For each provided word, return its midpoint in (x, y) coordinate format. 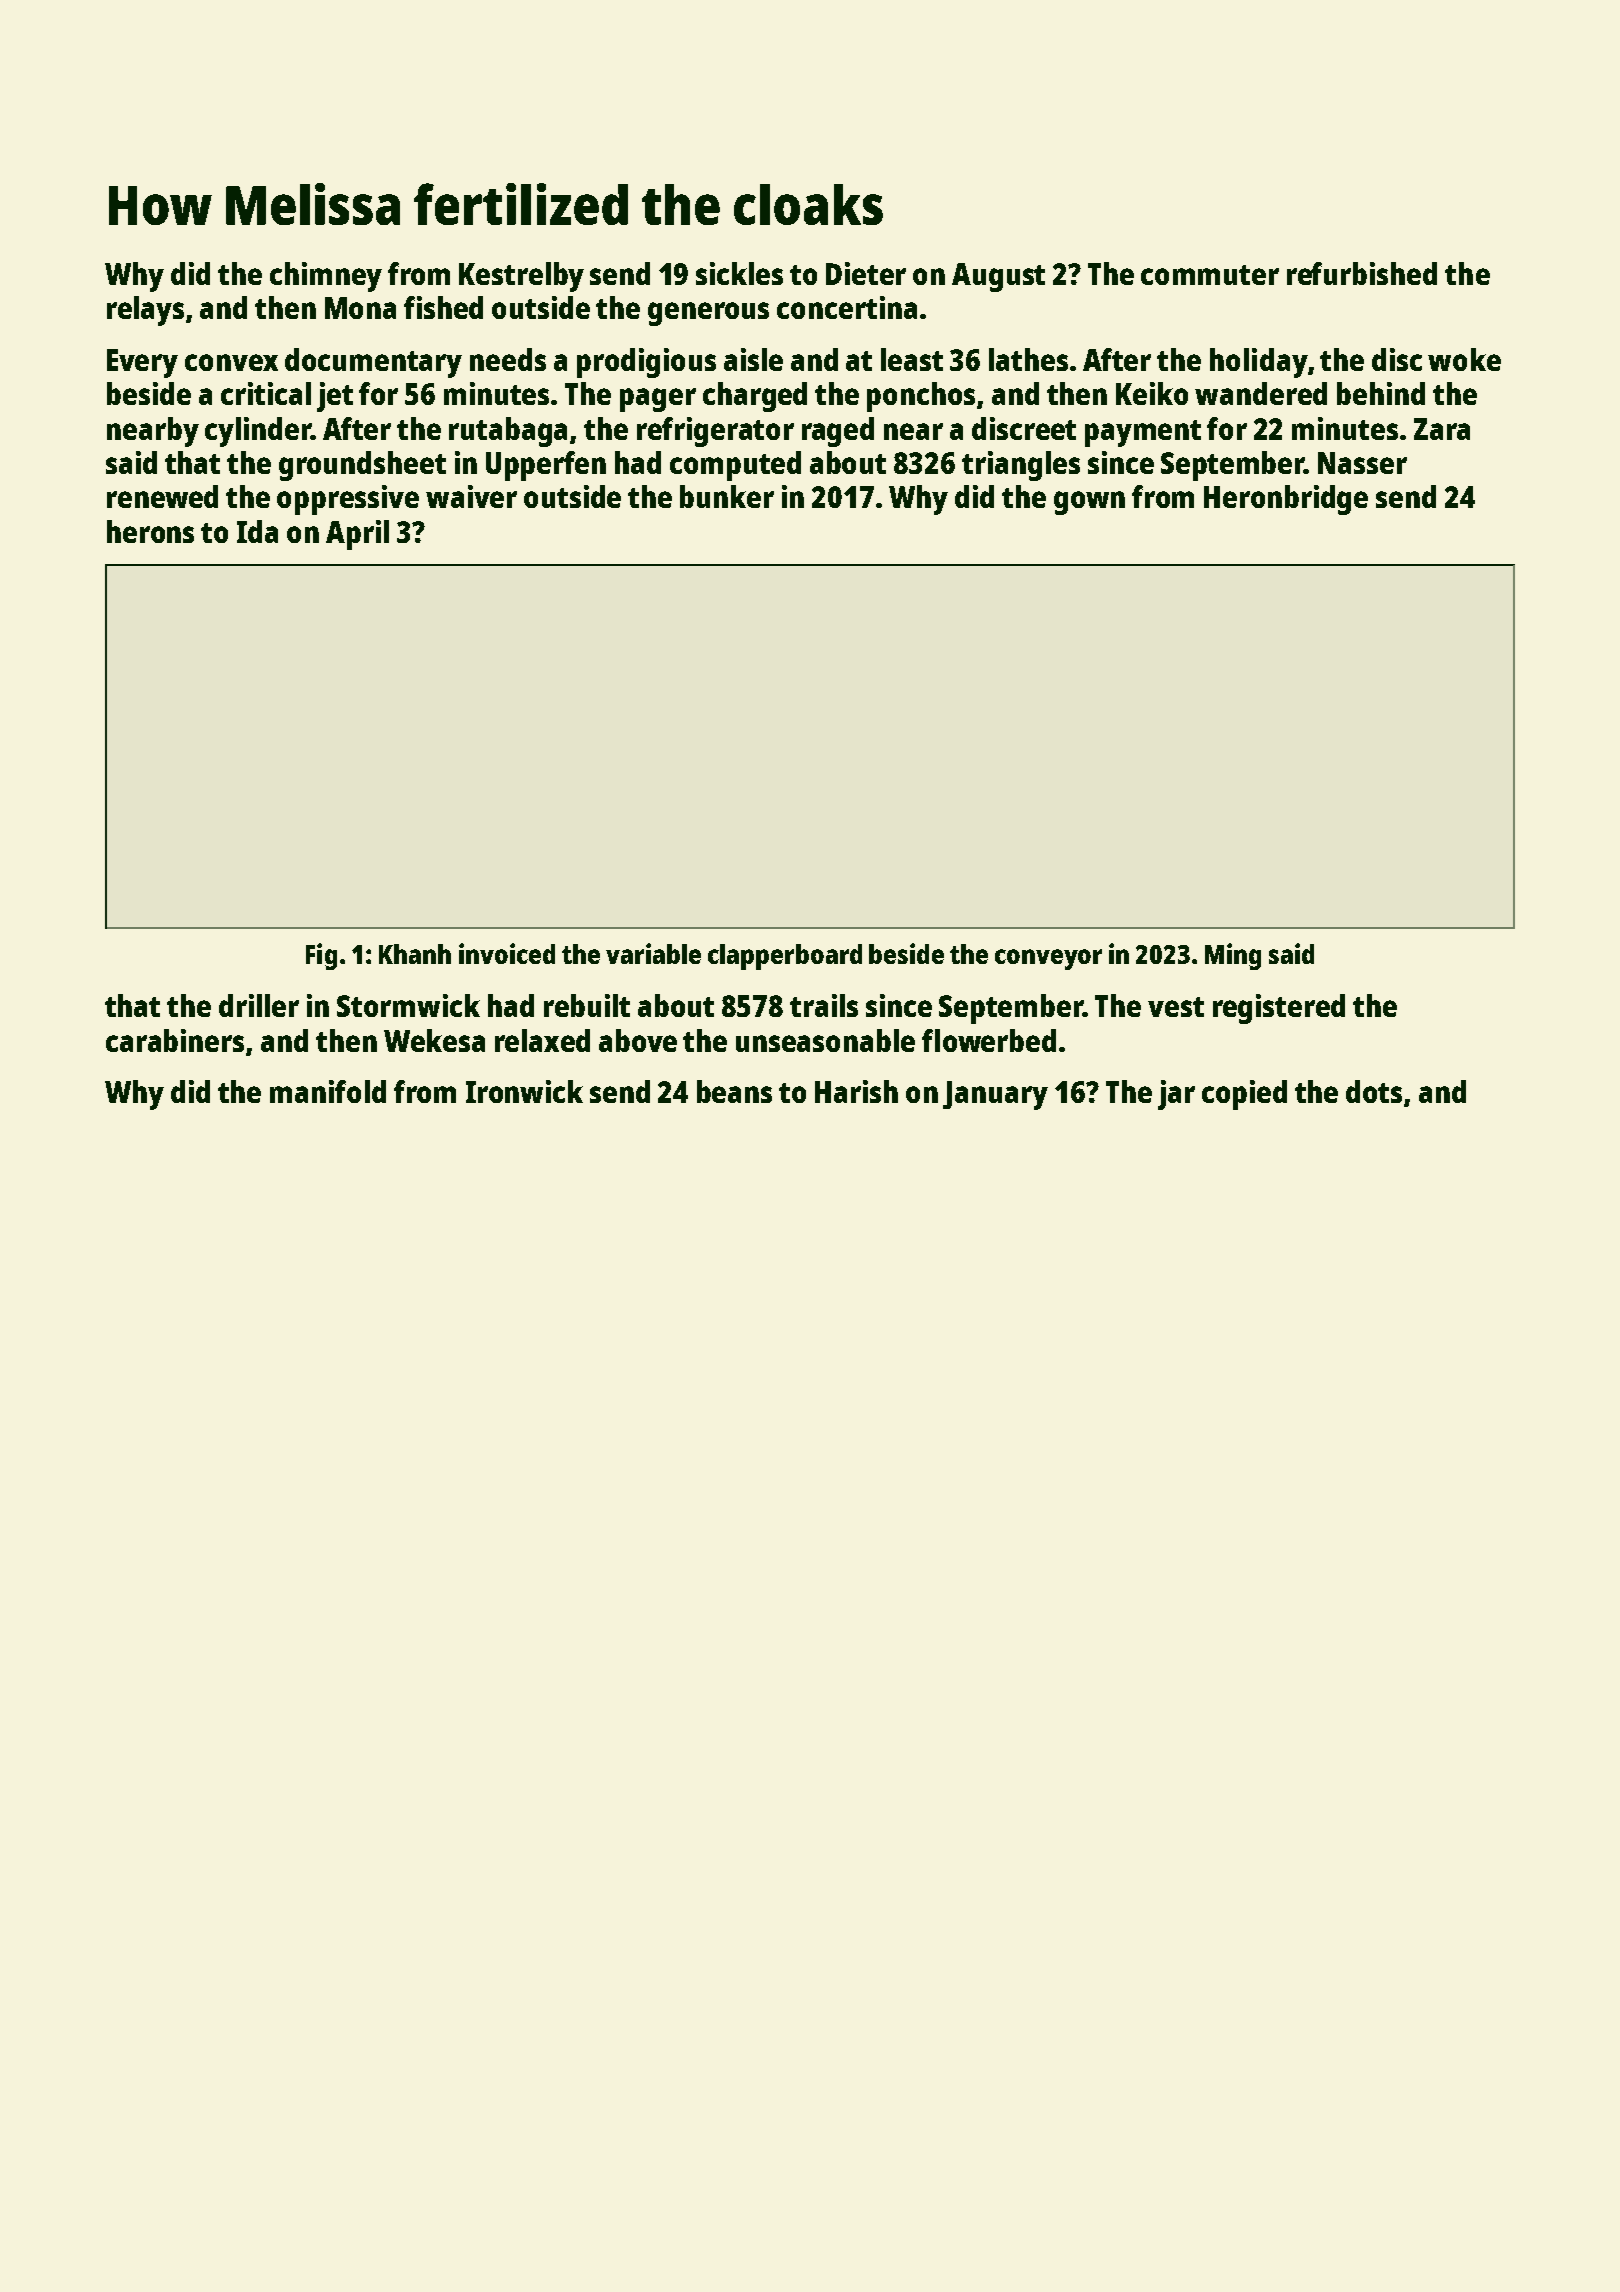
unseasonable (825, 1040)
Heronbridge (1286, 500)
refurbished (1362, 273)
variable (653, 953)
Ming (1233, 956)
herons (150, 531)
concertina (847, 307)
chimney (326, 277)
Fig (321, 956)
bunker (727, 496)
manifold (328, 1091)
